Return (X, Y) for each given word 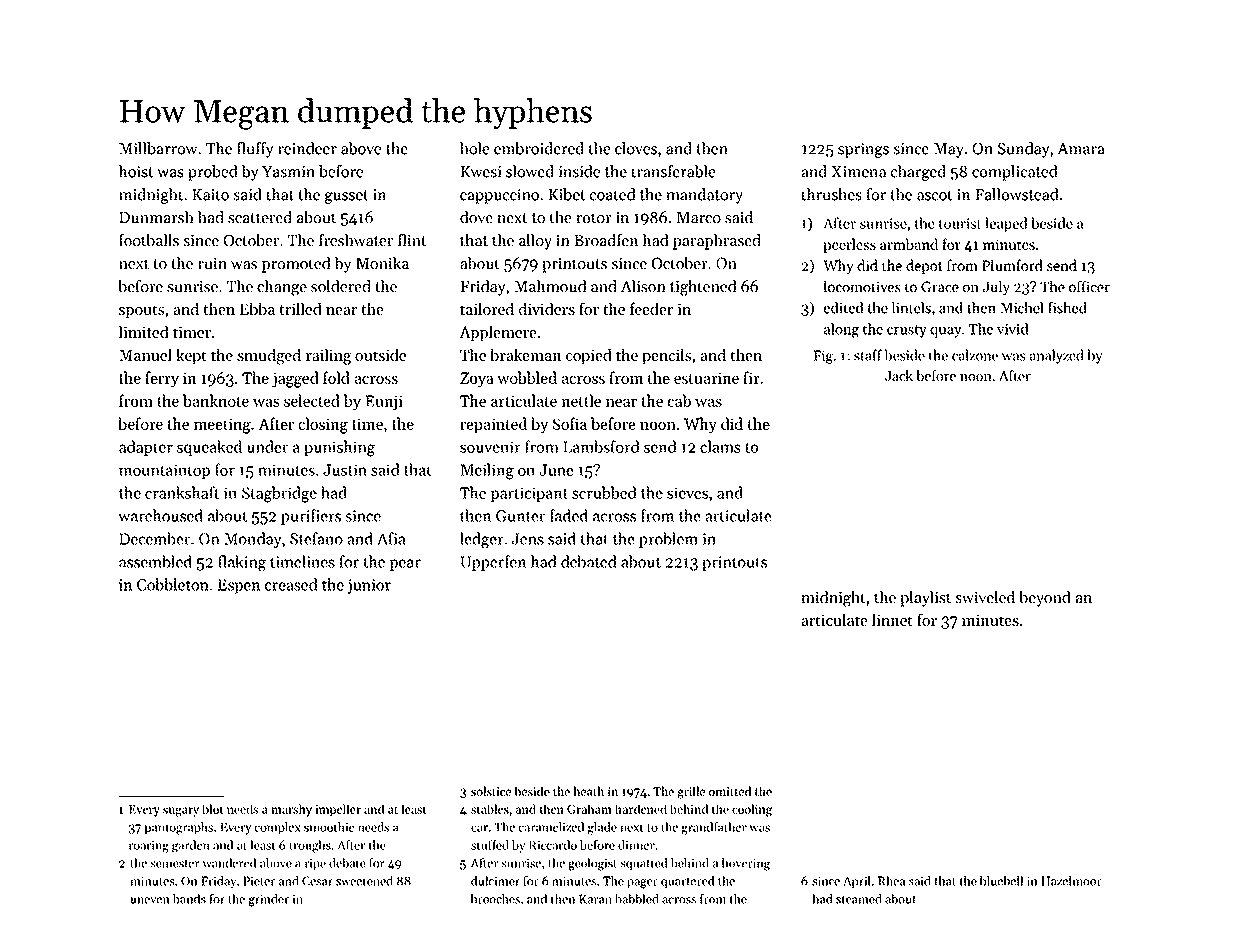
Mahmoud (550, 286)
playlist (925, 599)
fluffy (255, 150)
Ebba (257, 308)
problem (668, 540)
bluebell (1001, 881)
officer (1089, 286)
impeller (338, 810)
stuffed (490, 845)
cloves (636, 148)
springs (863, 150)
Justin (345, 470)
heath (589, 791)
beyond (1045, 599)
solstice (491, 791)
